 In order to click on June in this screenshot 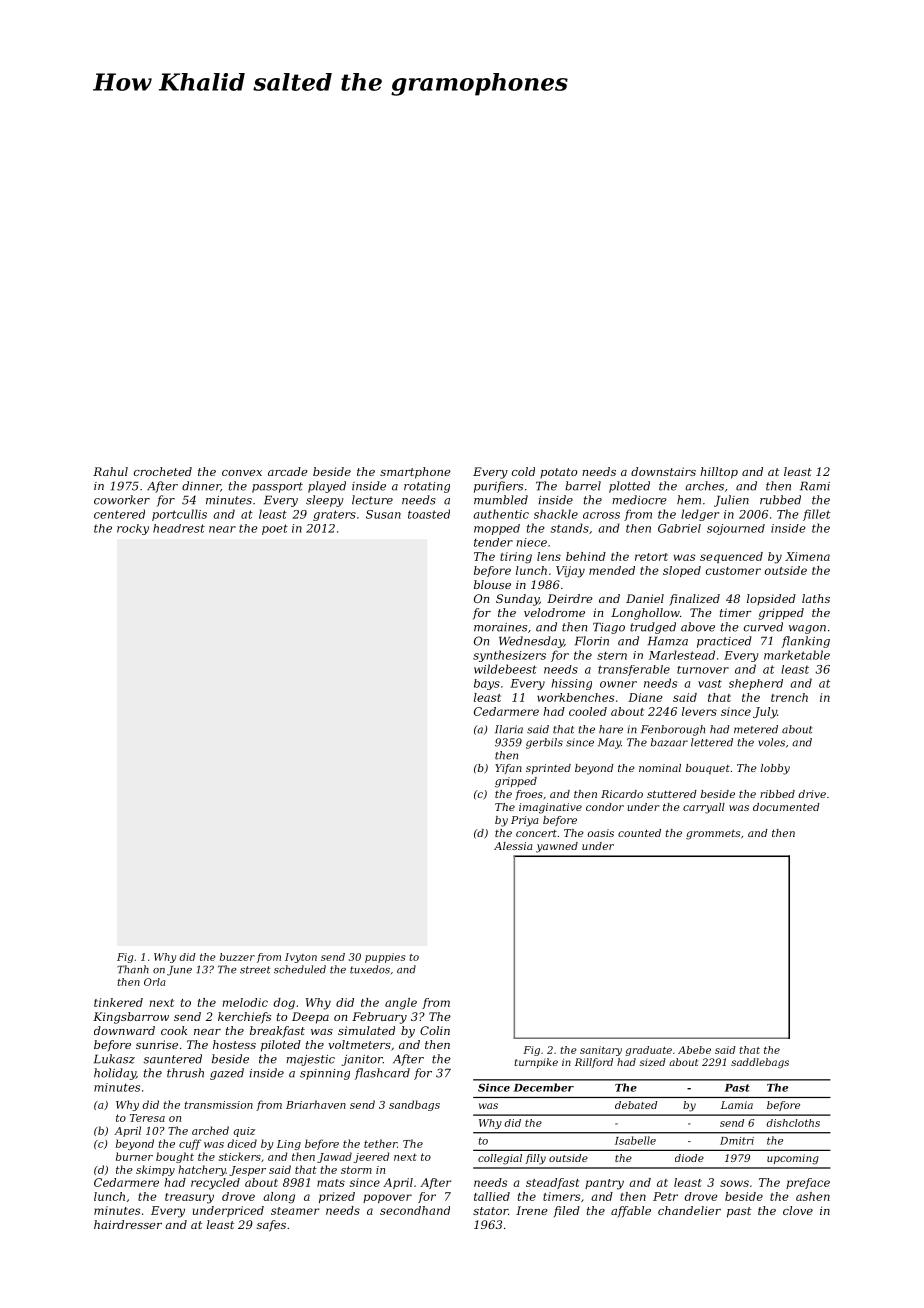, I will do `click(179, 971)`.
